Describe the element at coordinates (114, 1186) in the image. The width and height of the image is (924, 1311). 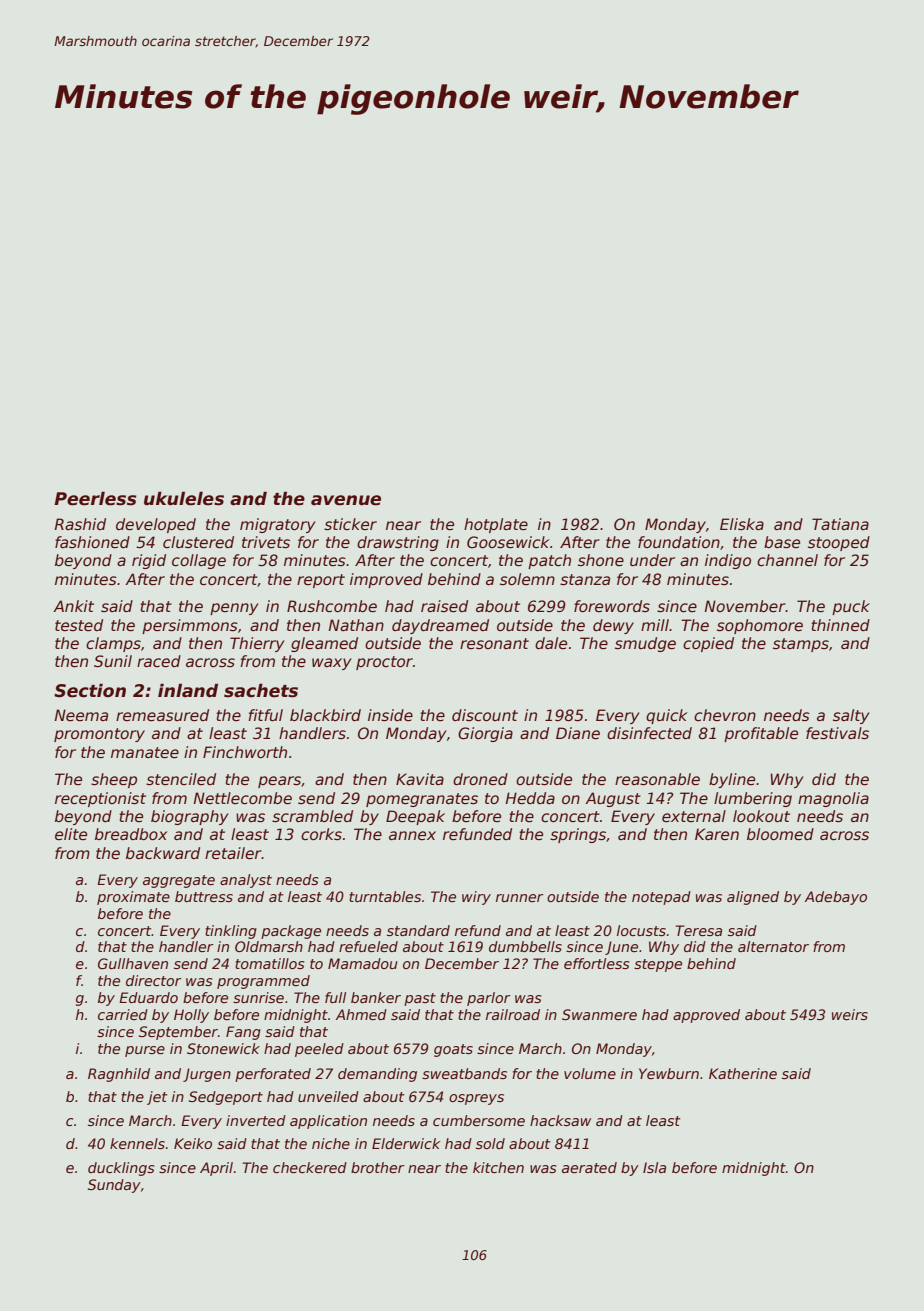
I see `Sunday` at that location.
